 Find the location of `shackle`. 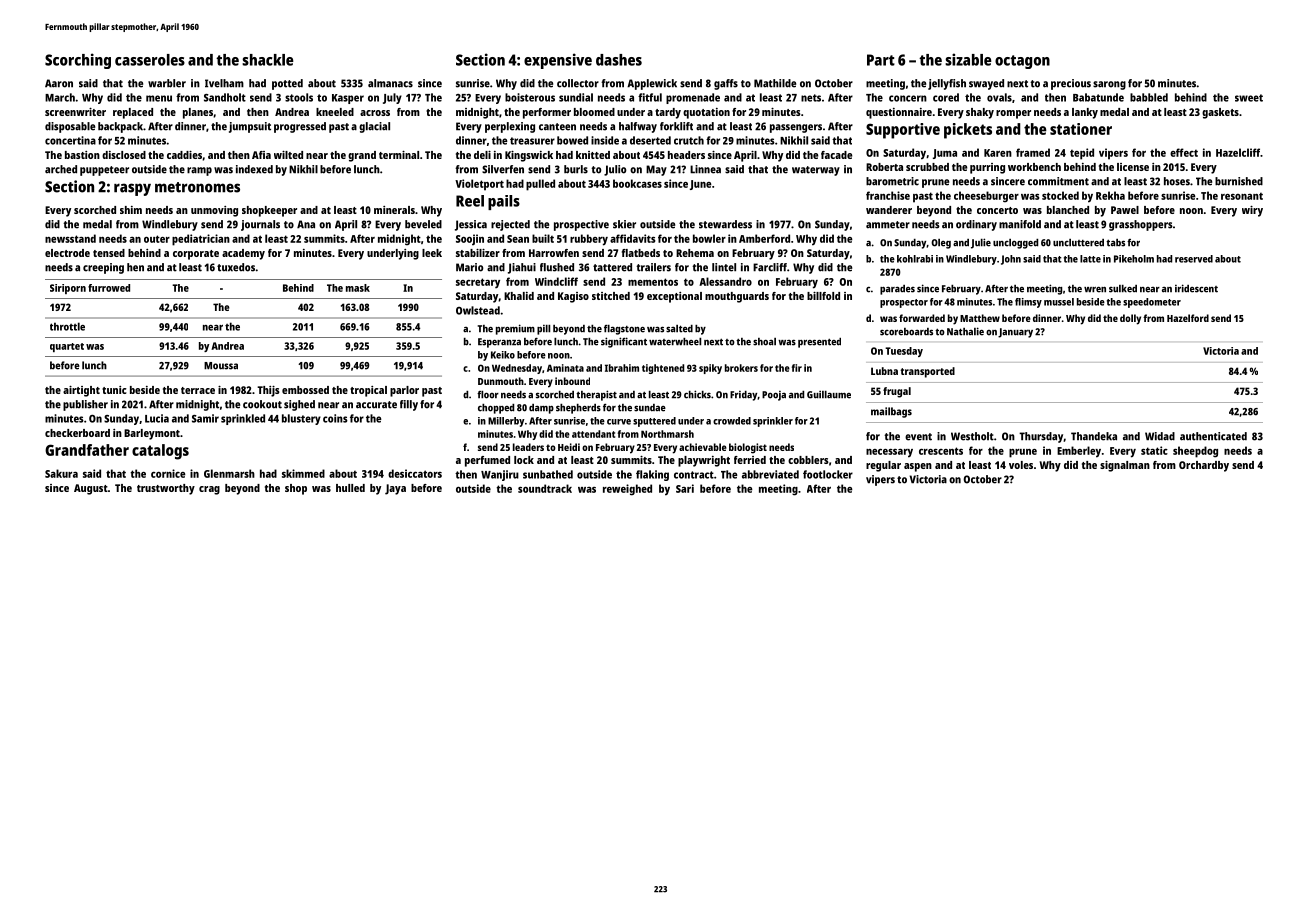

shackle is located at coordinates (268, 60).
